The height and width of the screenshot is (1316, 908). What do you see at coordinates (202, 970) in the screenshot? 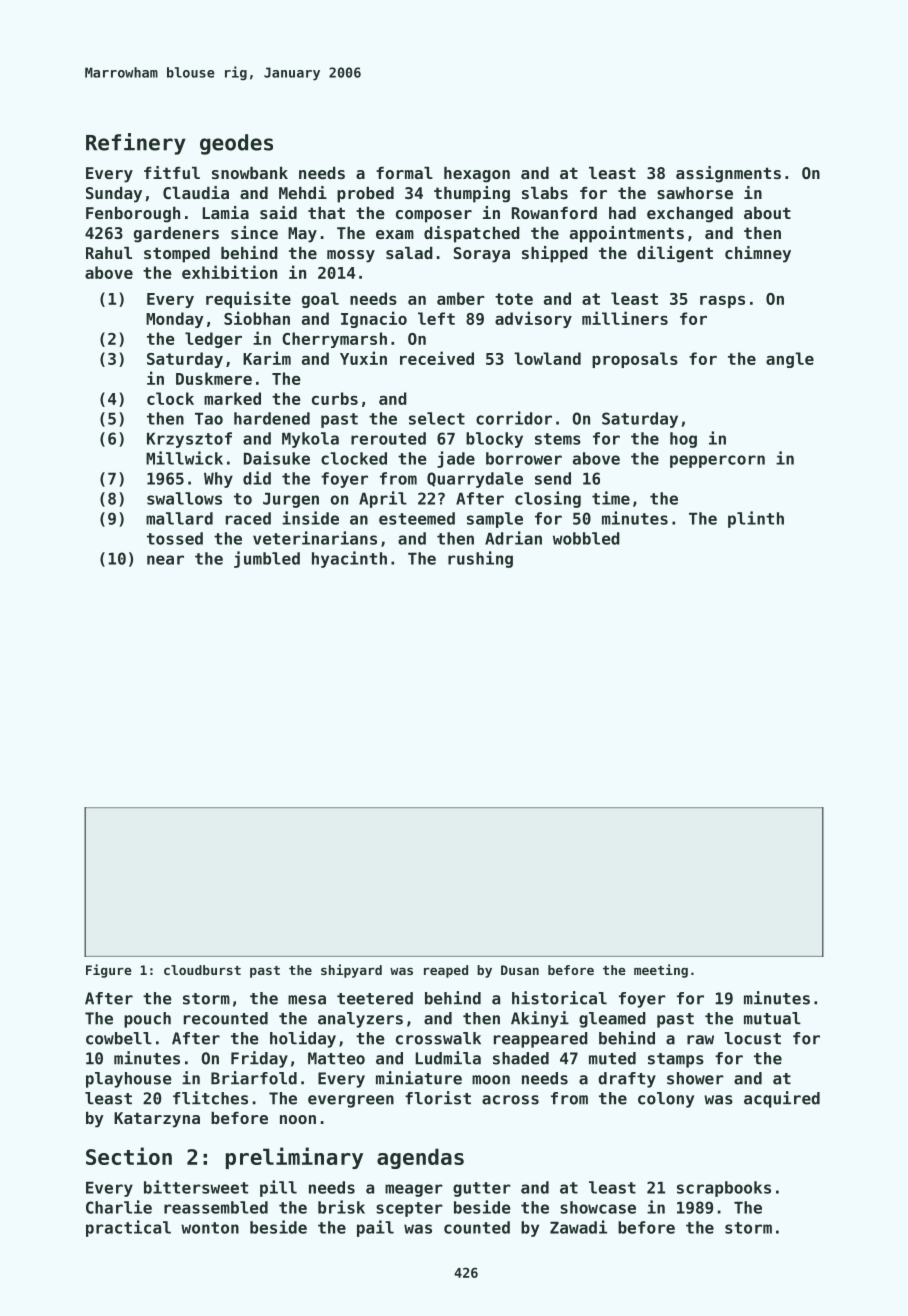
I see `cloudburst` at bounding box center [202, 970].
